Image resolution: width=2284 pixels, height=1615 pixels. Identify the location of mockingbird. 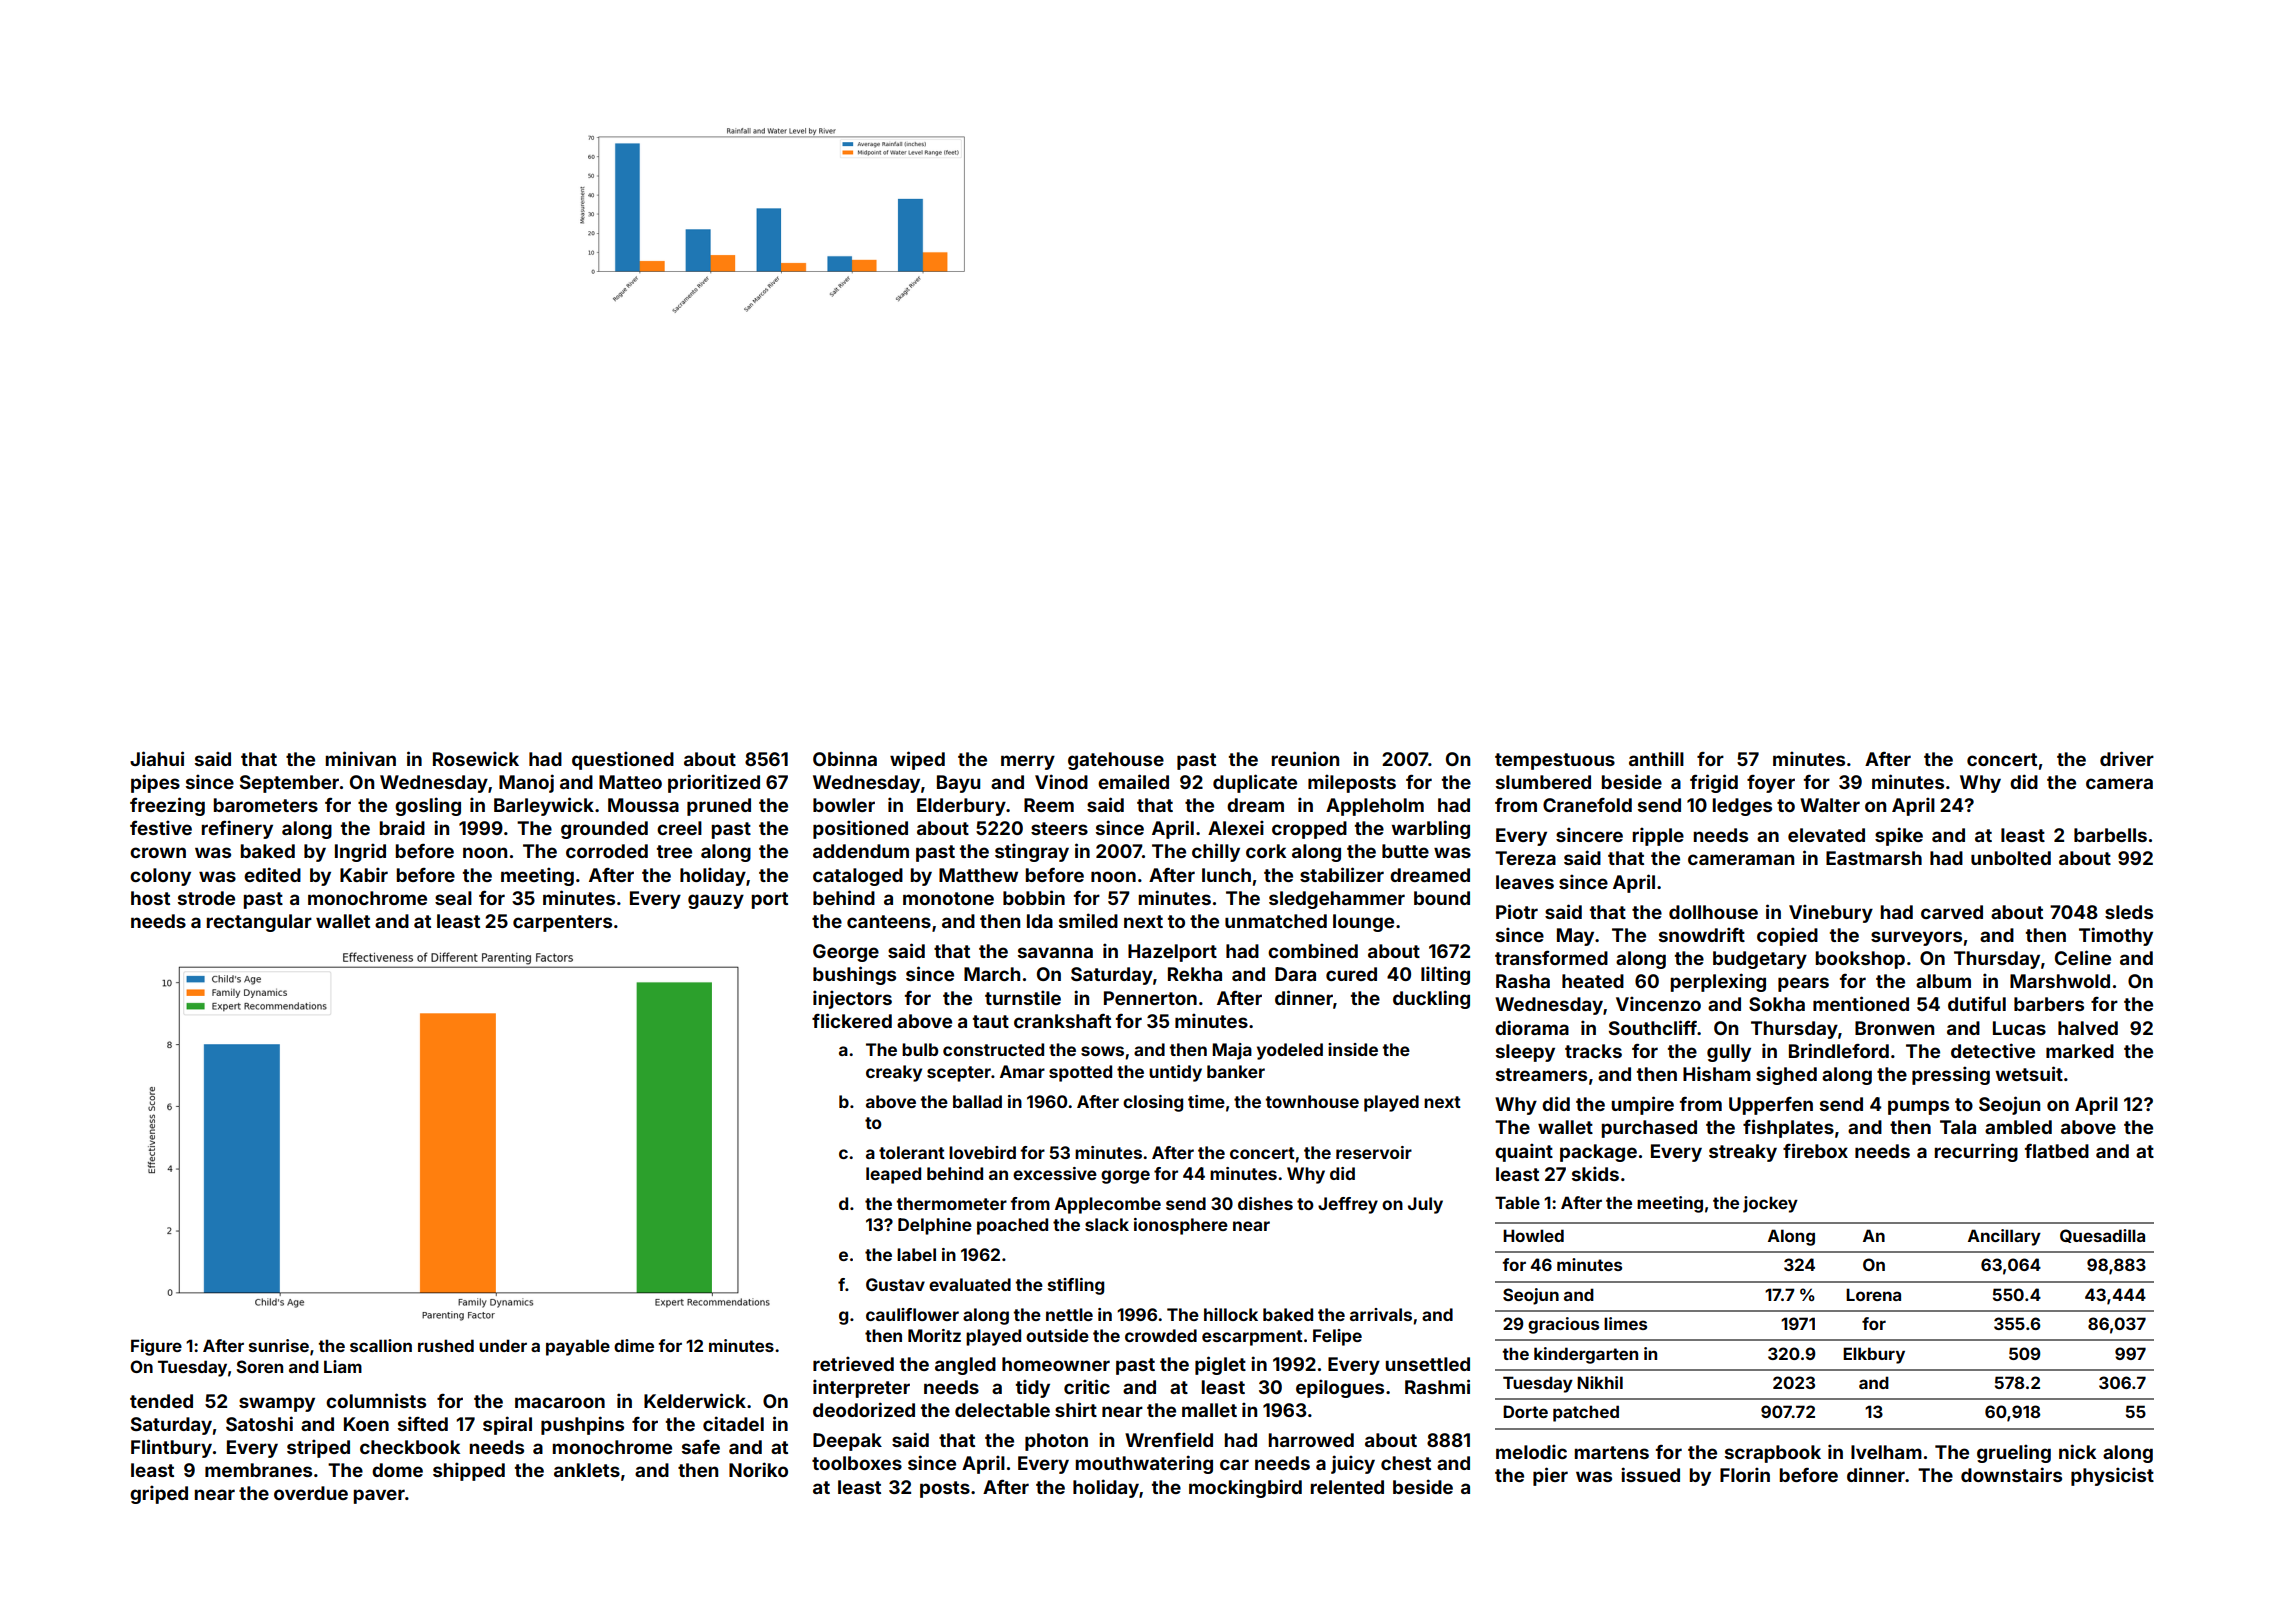
(1245, 1488).
